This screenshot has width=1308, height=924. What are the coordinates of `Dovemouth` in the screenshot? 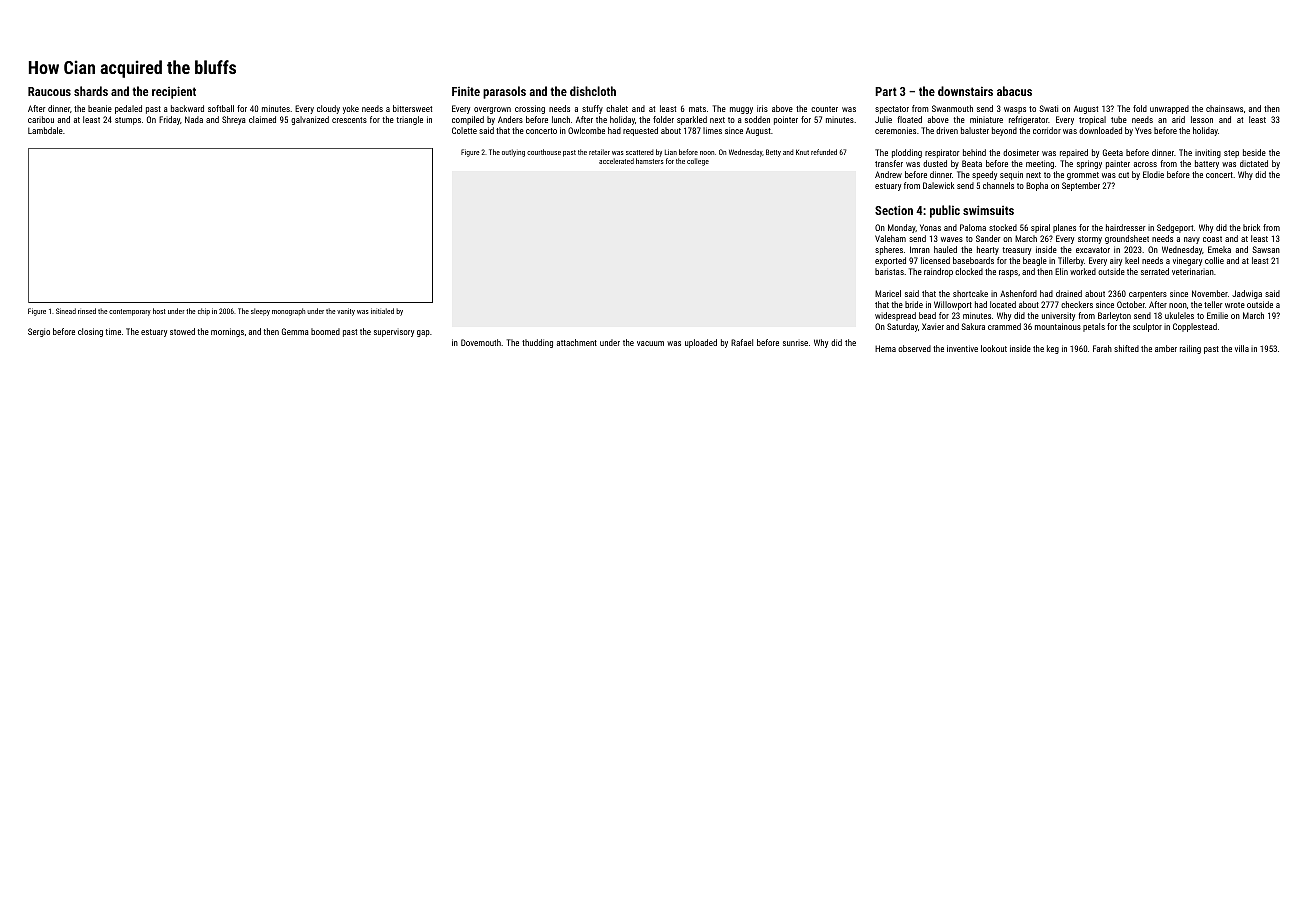 It's located at (481, 342).
